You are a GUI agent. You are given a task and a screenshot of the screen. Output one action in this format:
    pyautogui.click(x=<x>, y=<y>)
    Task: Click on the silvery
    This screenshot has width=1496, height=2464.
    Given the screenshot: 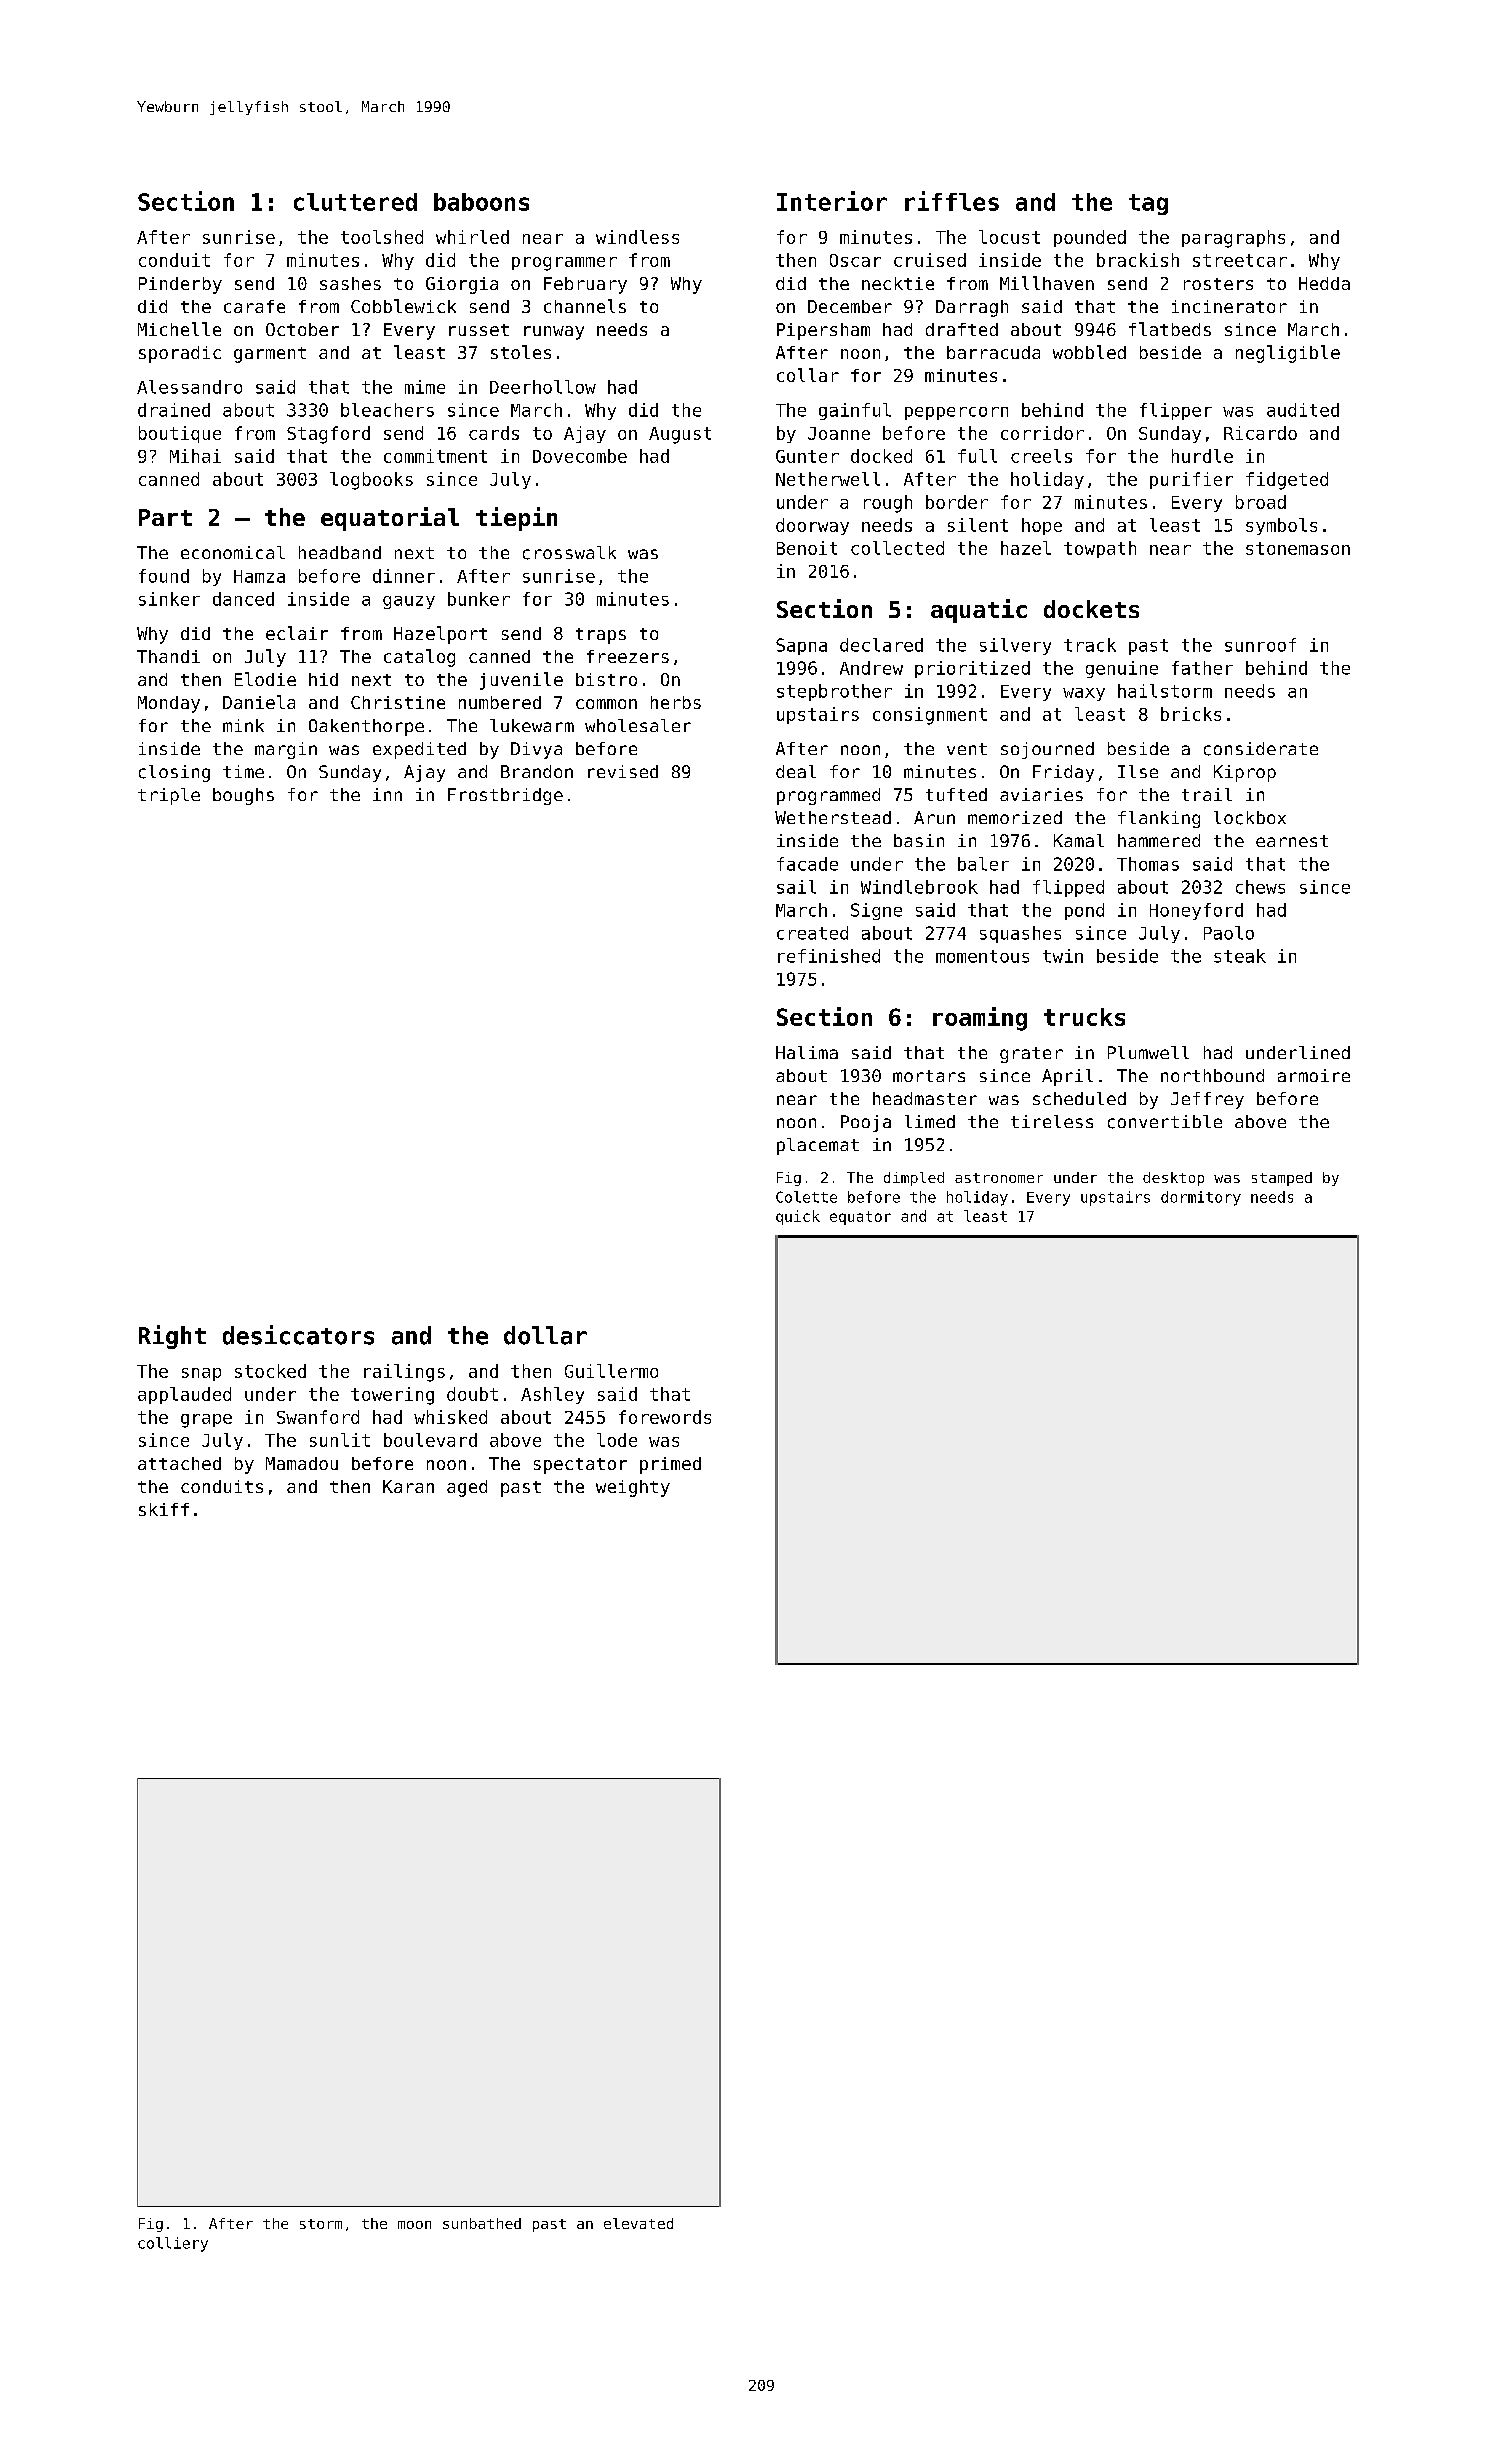 What is the action you would take?
    pyautogui.click(x=1015, y=646)
